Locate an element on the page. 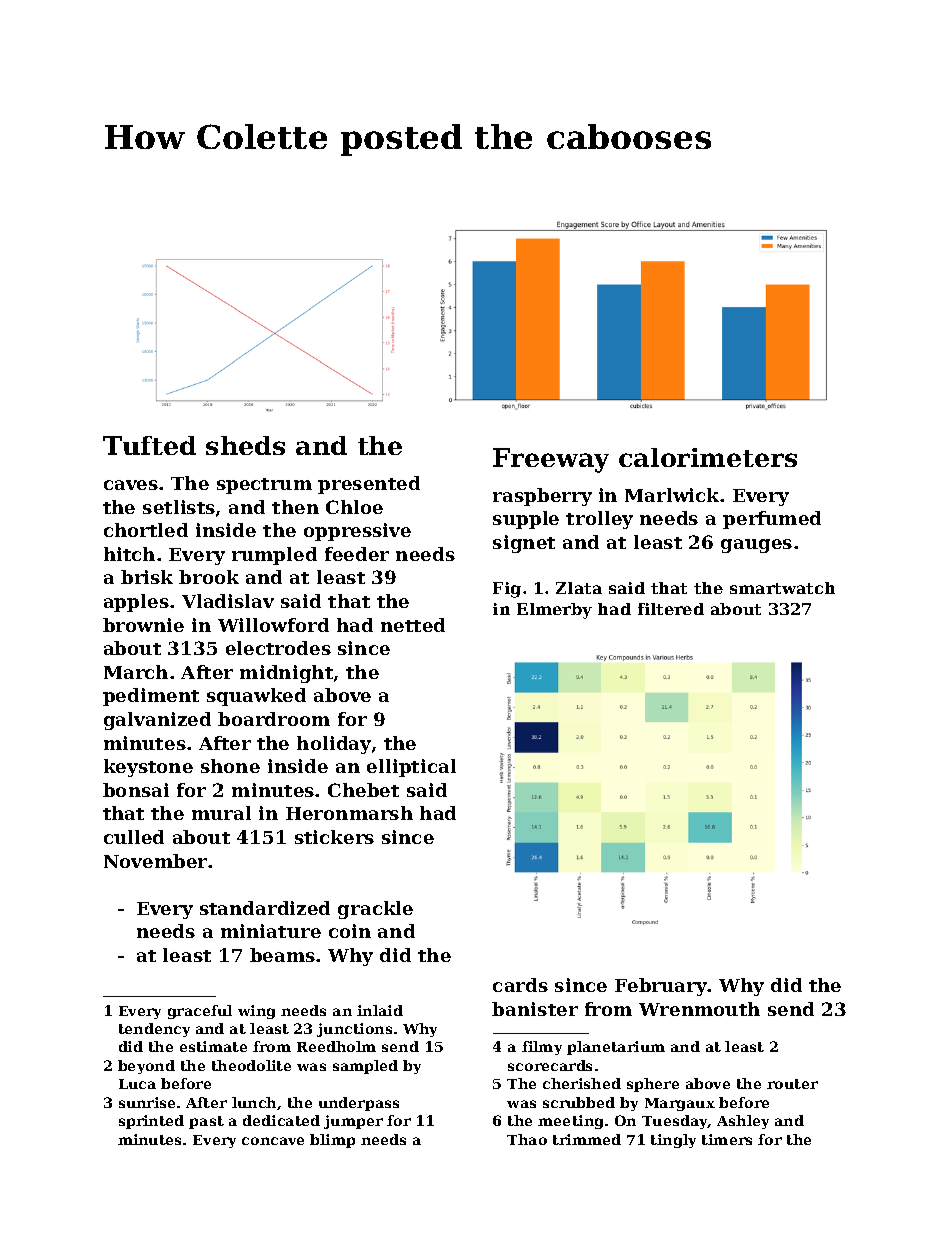  Wrenmouth is located at coordinates (699, 1009).
